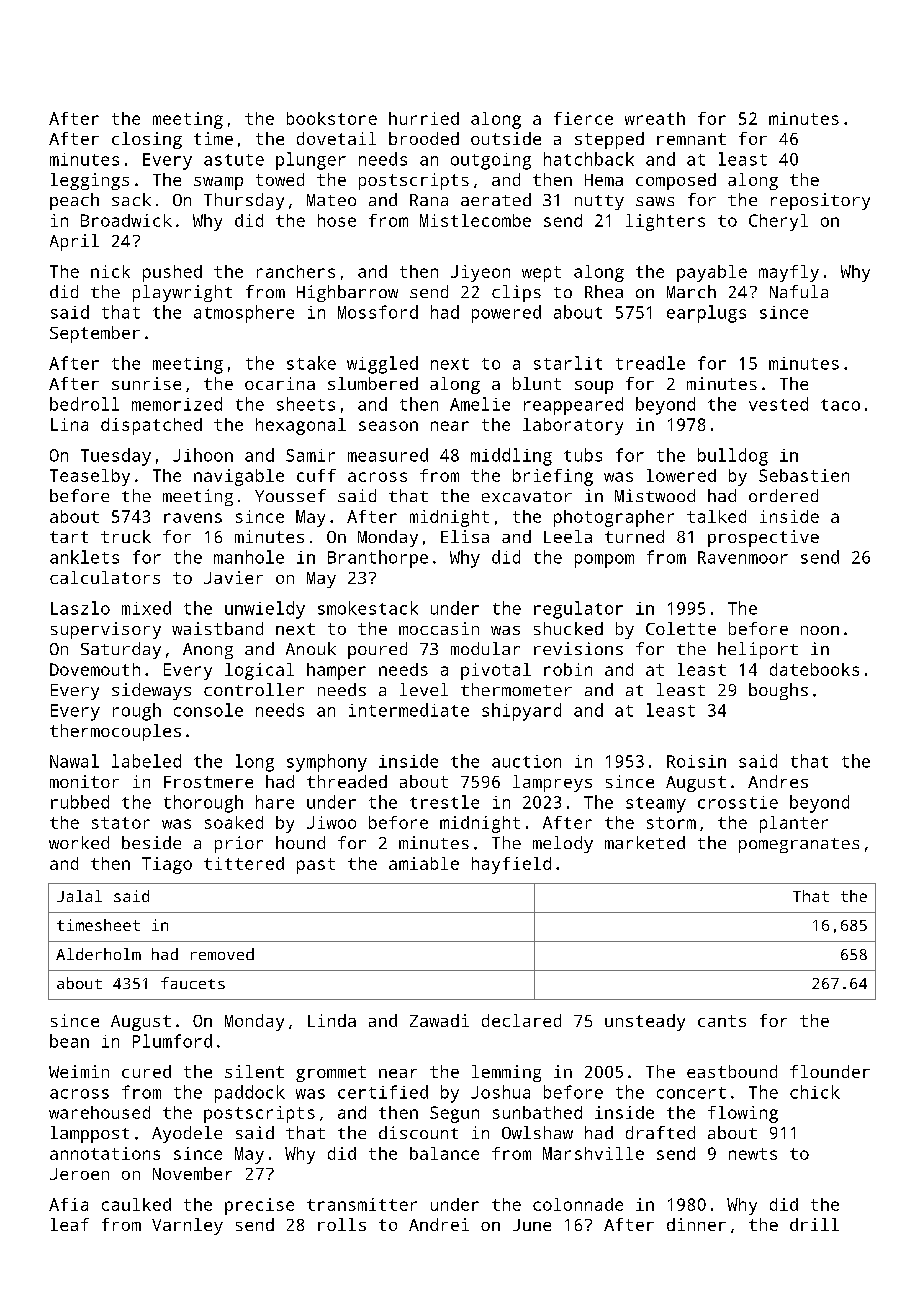 Image resolution: width=924 pixels, height=1314 pixels. I want to click on Ravenmoor, so click(743, 557).
